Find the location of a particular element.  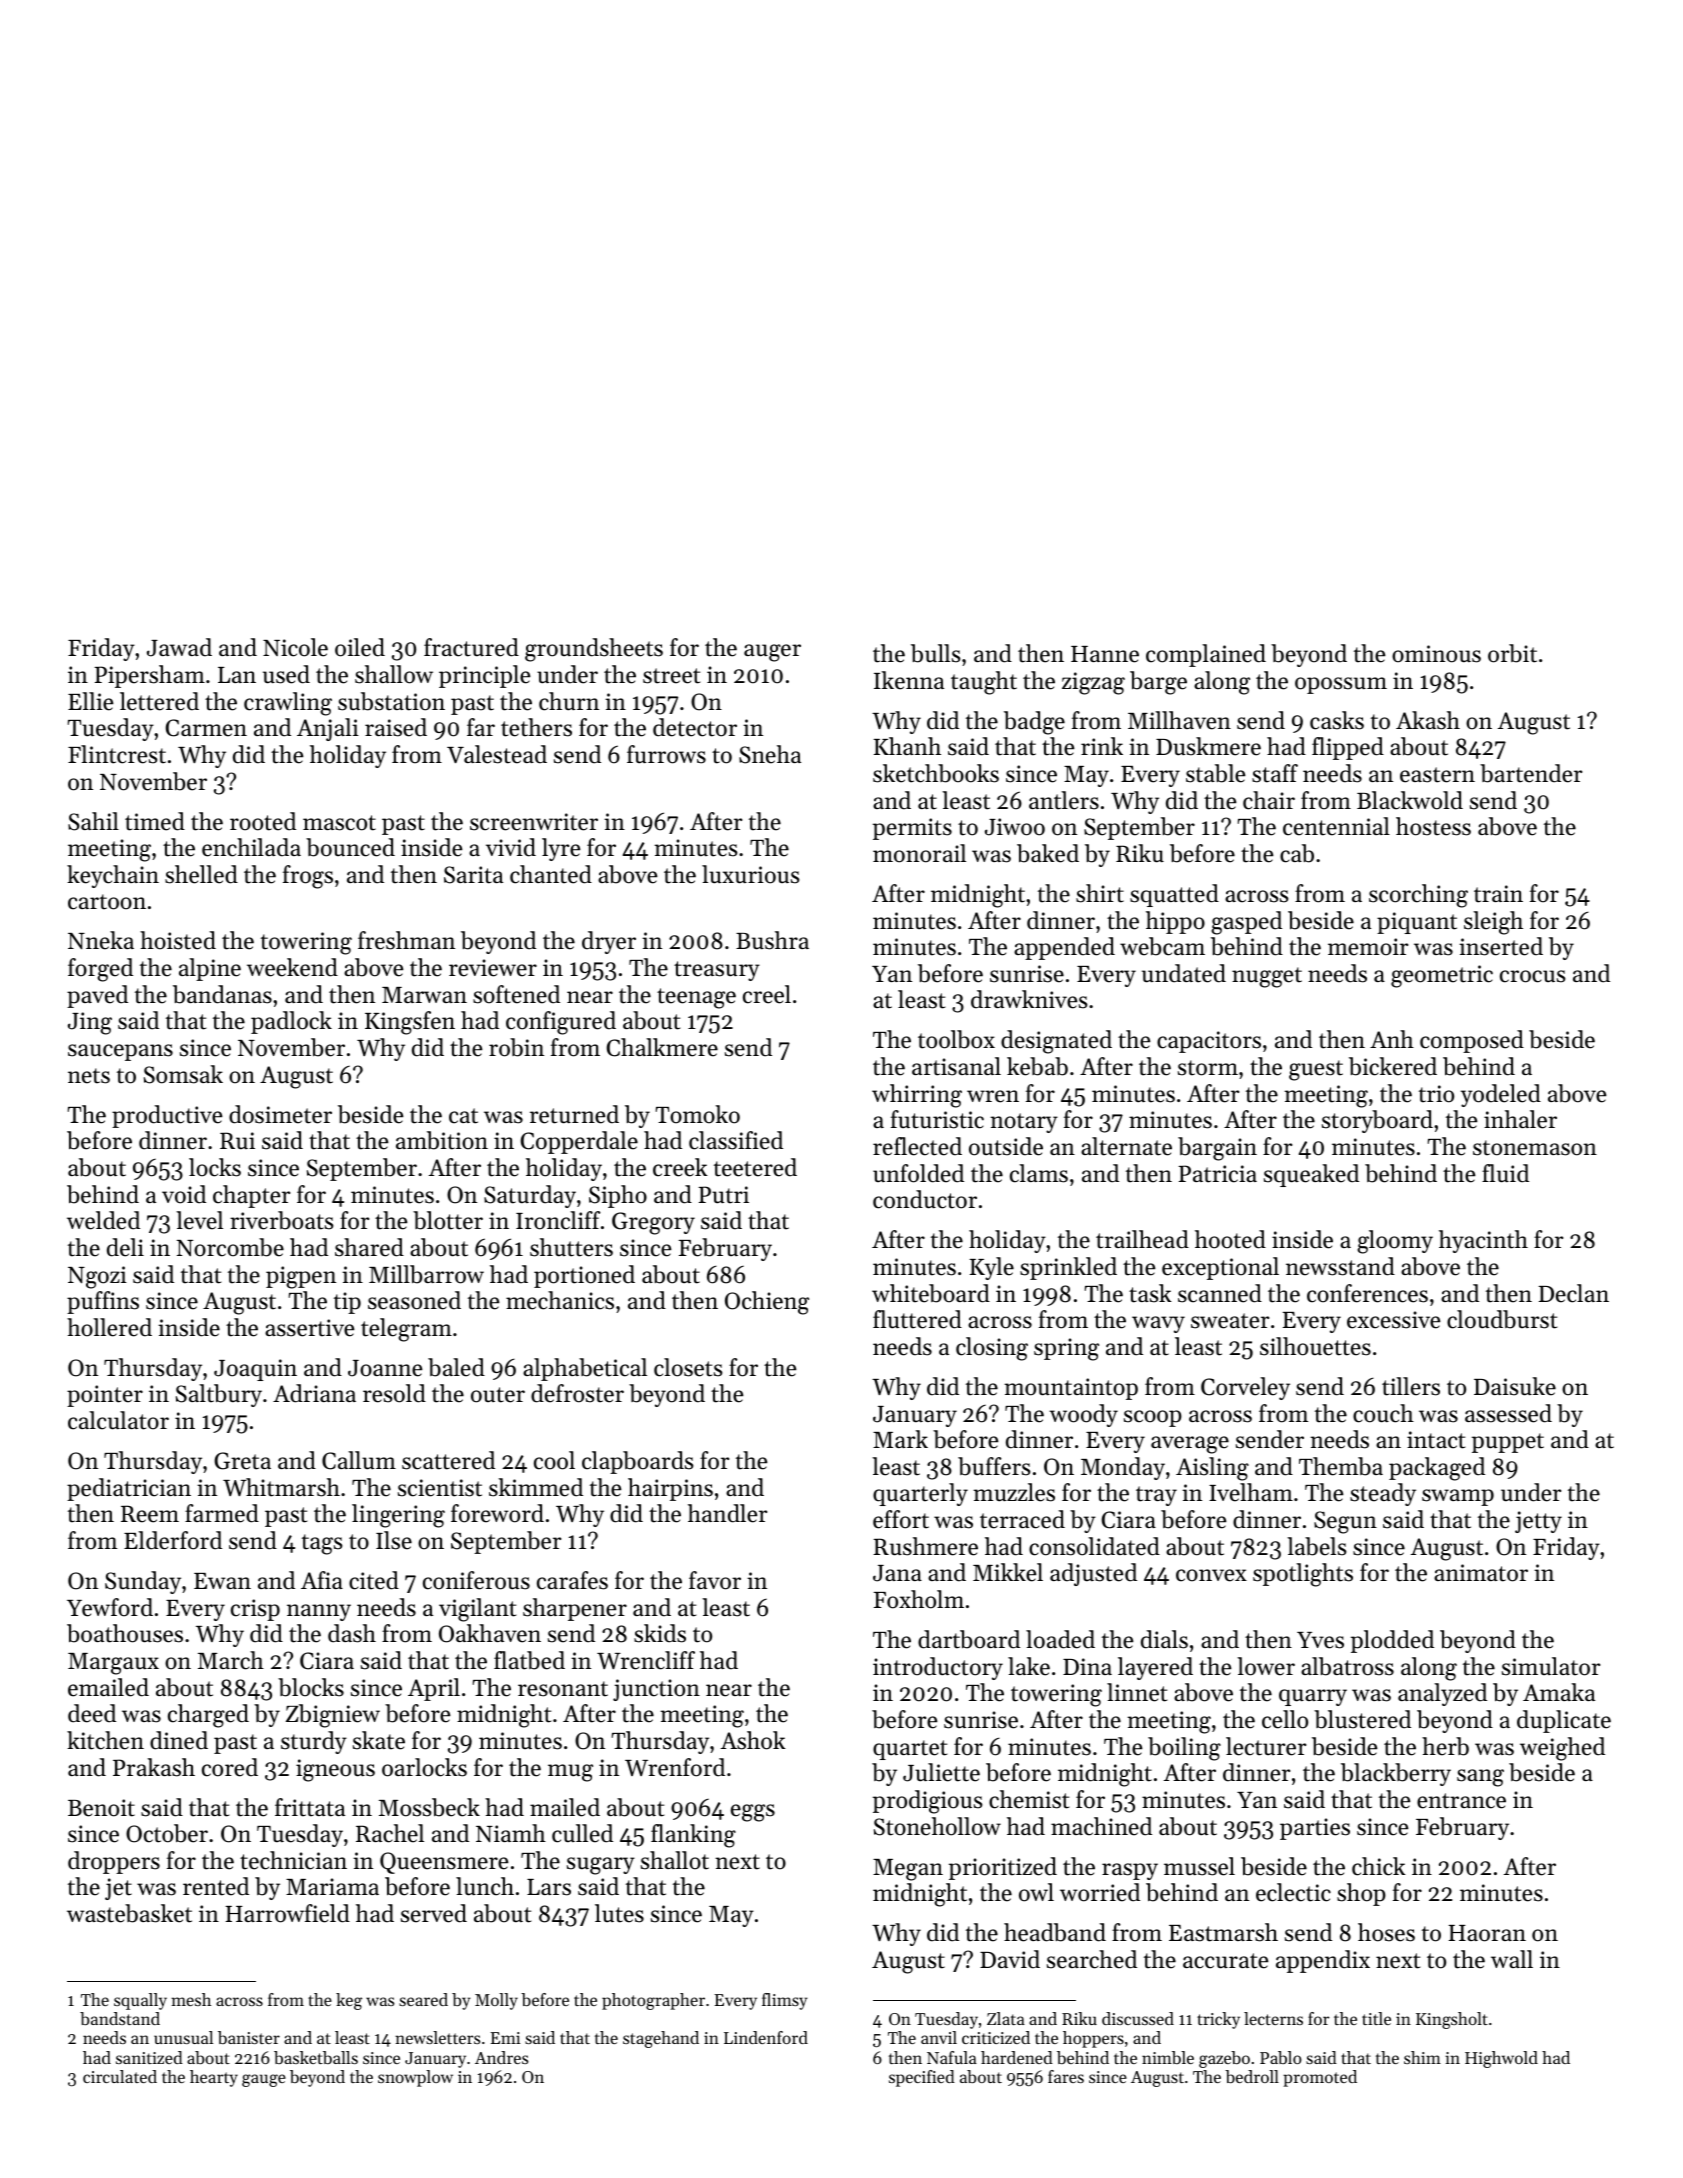

snowplow is located at coordinates (415, 2078).
